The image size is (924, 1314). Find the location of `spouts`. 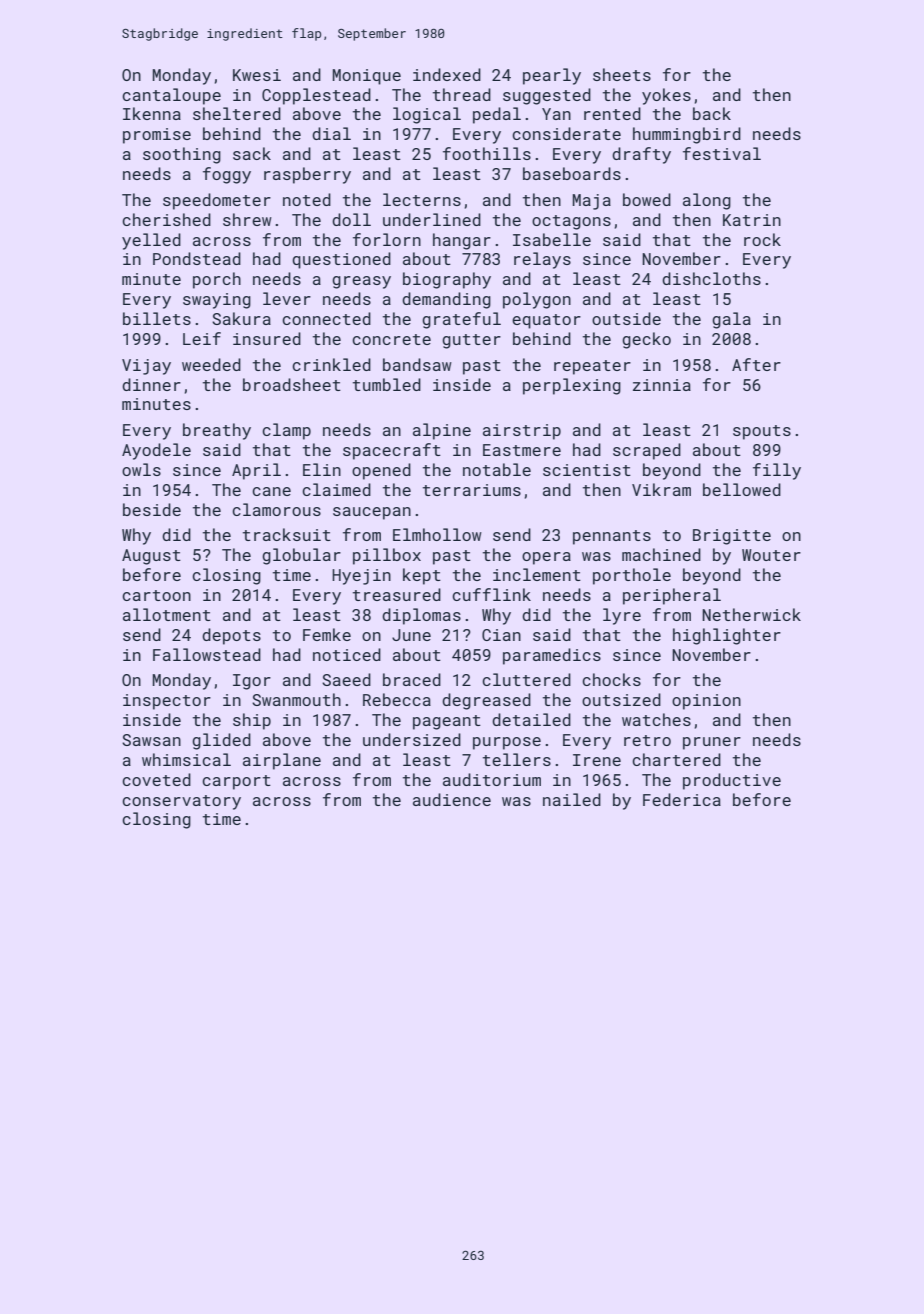

spouts is located at coordinates (762, 432).
